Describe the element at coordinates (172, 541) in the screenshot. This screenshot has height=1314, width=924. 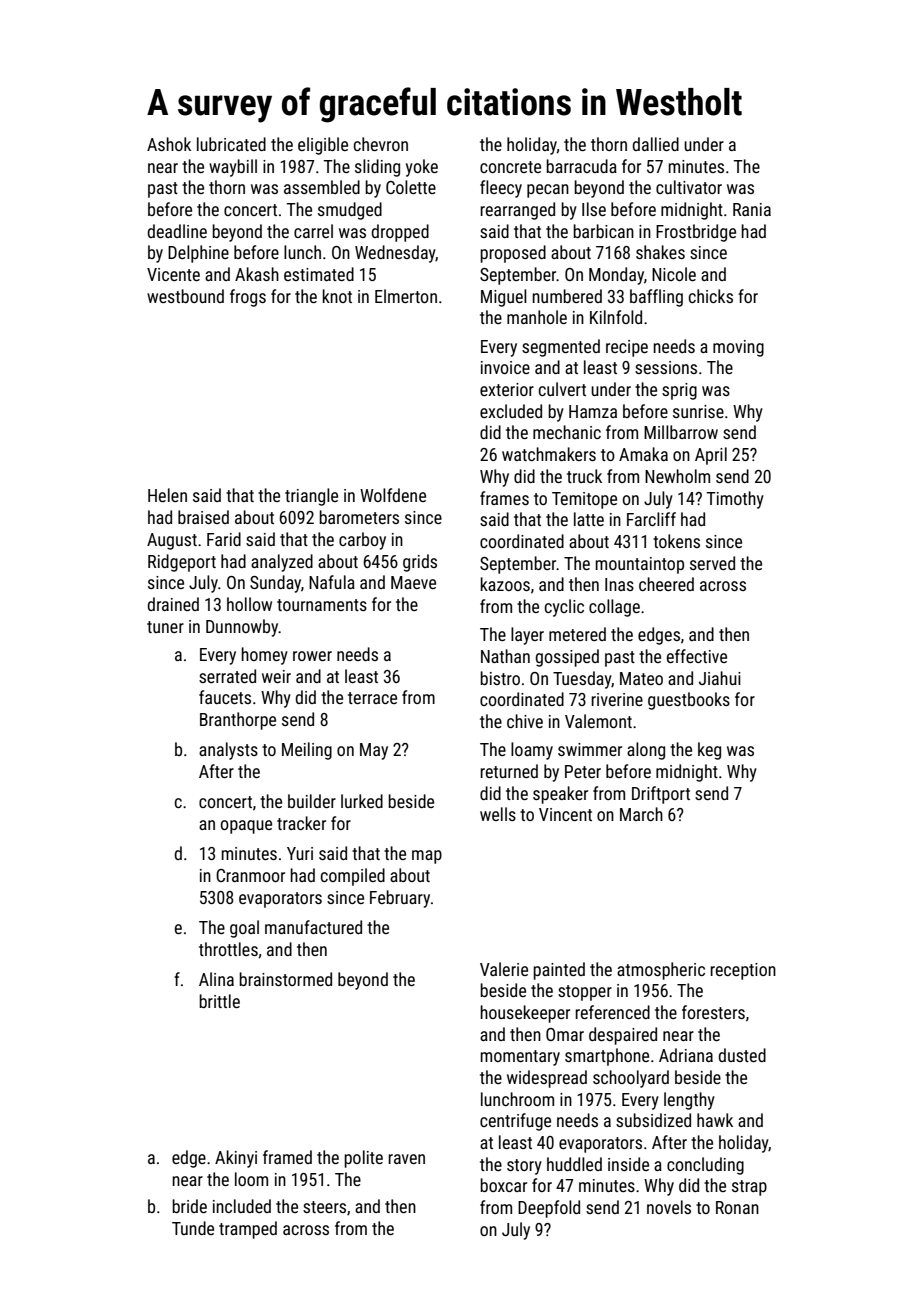
I see `August` at that location.
